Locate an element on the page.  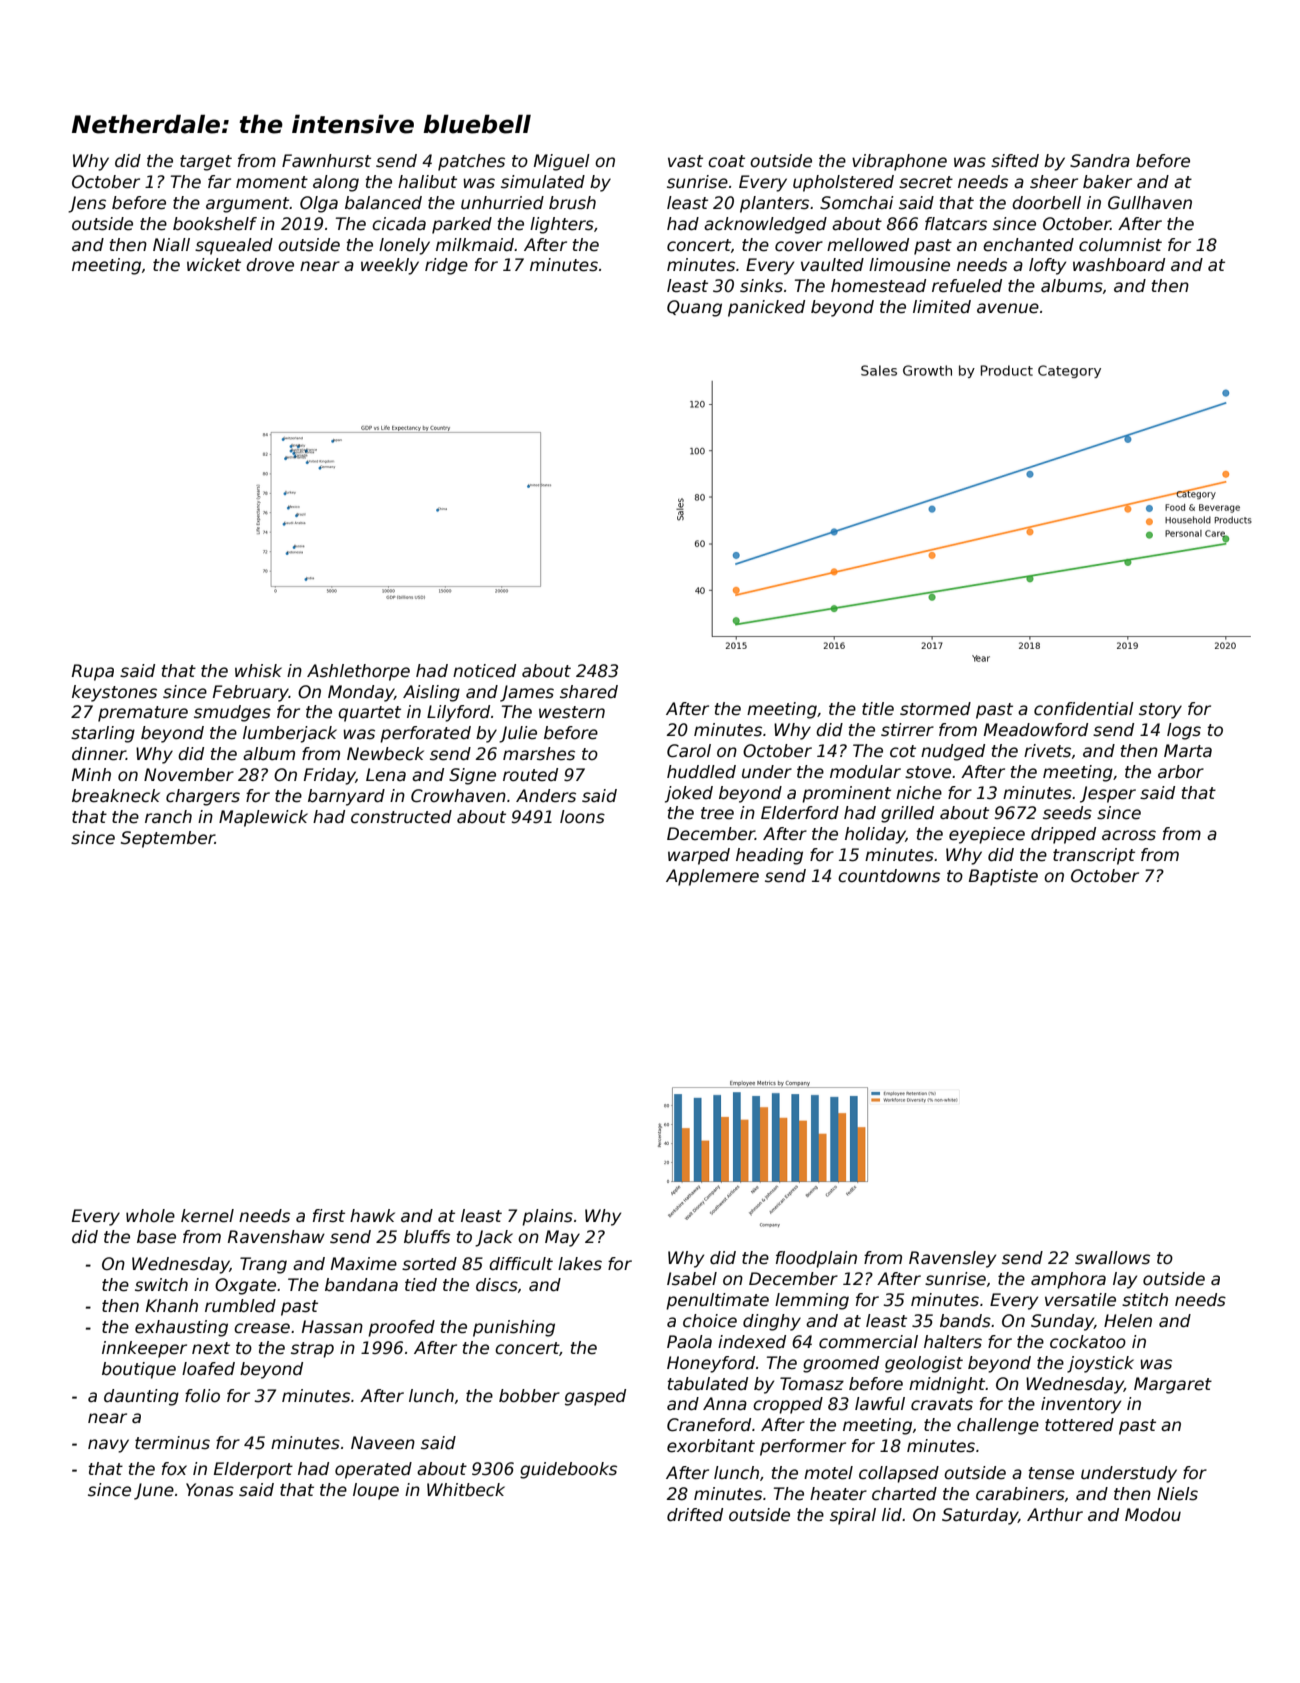
swallows is located at coordinates (1112, 1258).
